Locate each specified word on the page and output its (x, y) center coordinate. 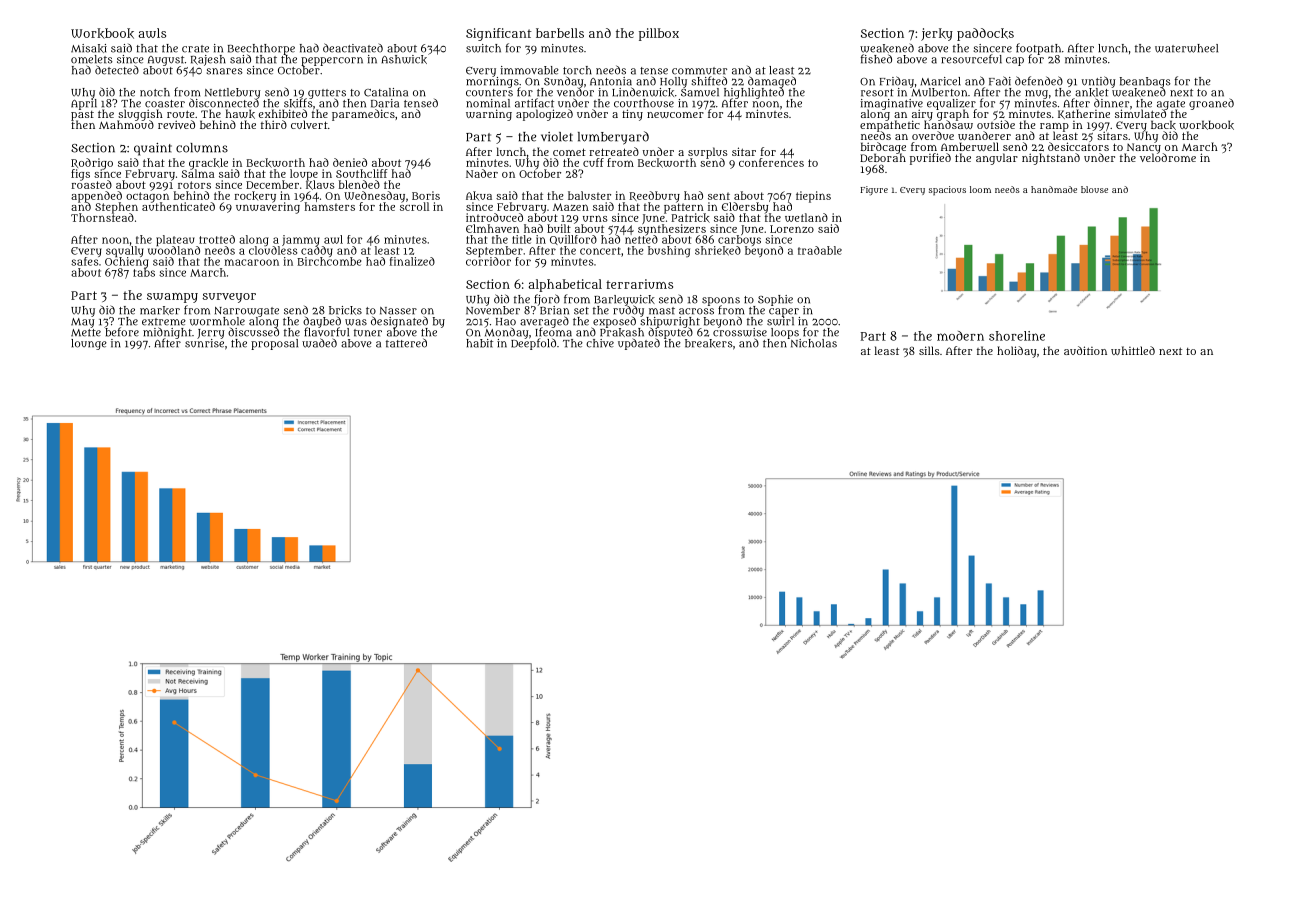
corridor (488, 261)
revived (176, 124)
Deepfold (533, 344)
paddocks (985, 34)
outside (996, 124)
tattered (406, 343)
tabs (144, 272)
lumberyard (613, 138)
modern (960, 336)
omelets (92, 59)
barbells (560, 33)
